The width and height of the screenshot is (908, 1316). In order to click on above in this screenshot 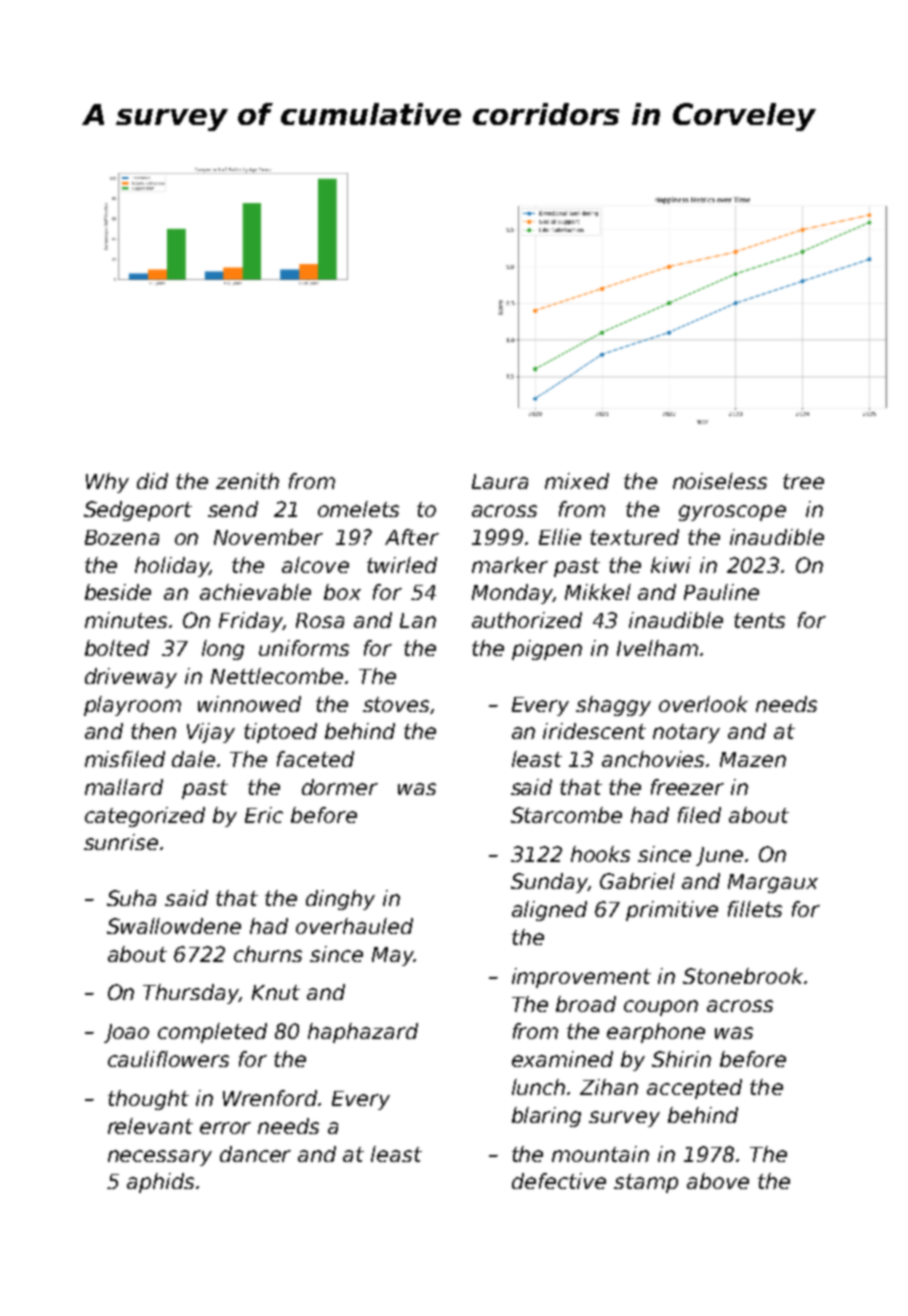, I will do `click(718, 1181)`.
